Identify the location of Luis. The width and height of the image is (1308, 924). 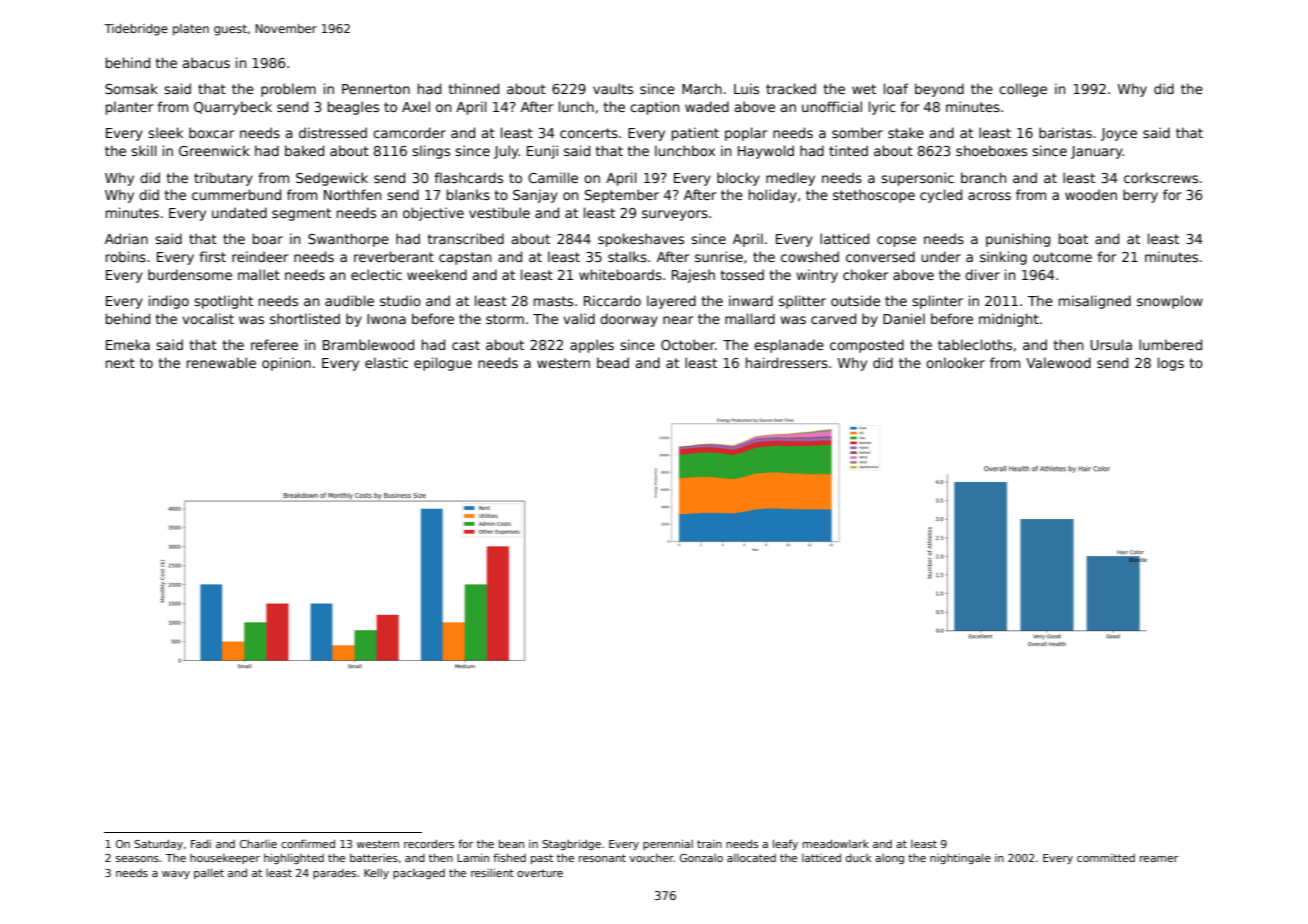
(746, 88).
